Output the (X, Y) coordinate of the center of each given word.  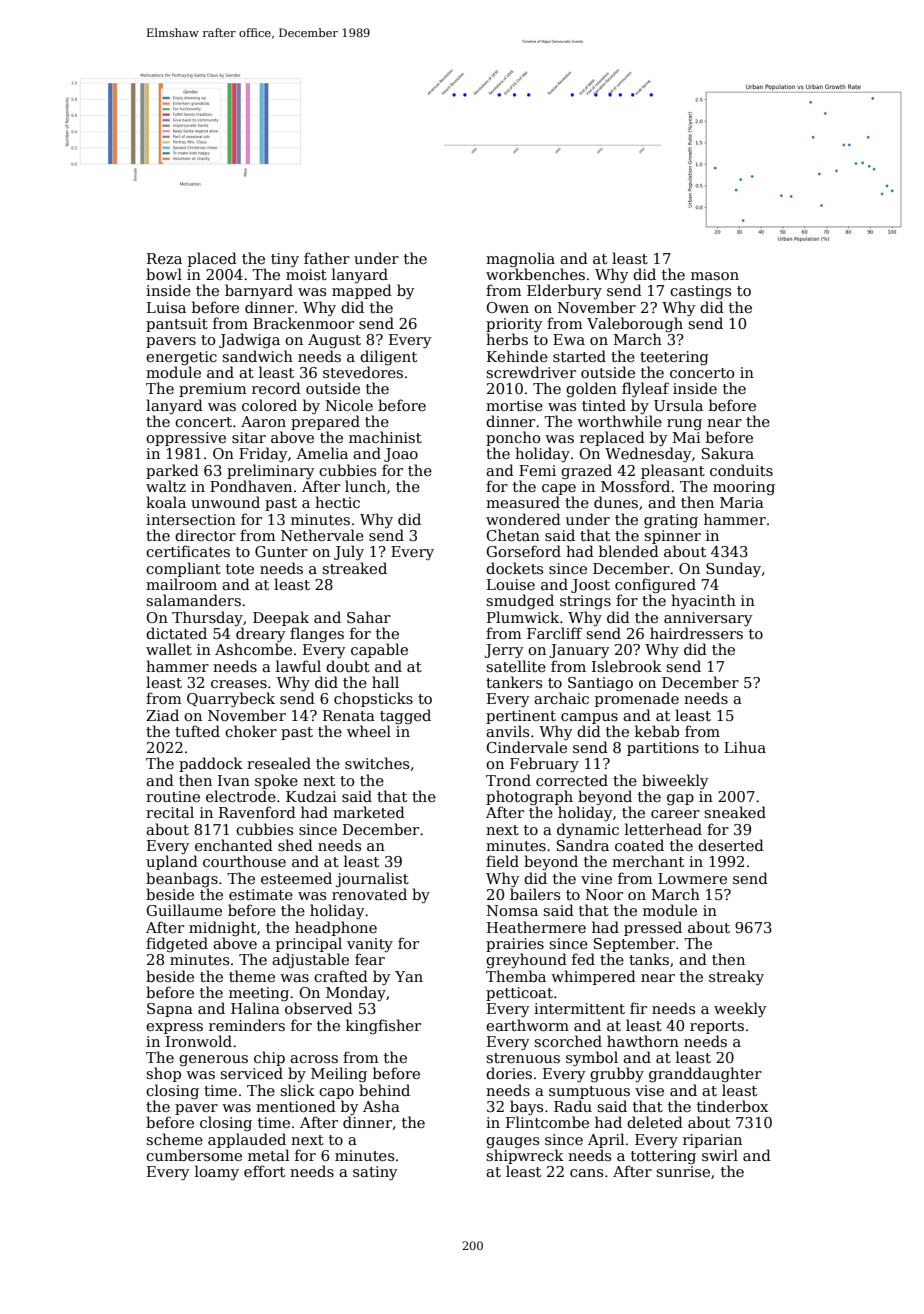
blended (629, 551)
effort (264, 1171)
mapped (362, 291)
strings (585, 602)
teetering (674, 358)
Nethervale (322, 535)
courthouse (244, 861)
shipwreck (525, 1156)
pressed (653, 928)
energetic (181, 358)
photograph (529, 797)
